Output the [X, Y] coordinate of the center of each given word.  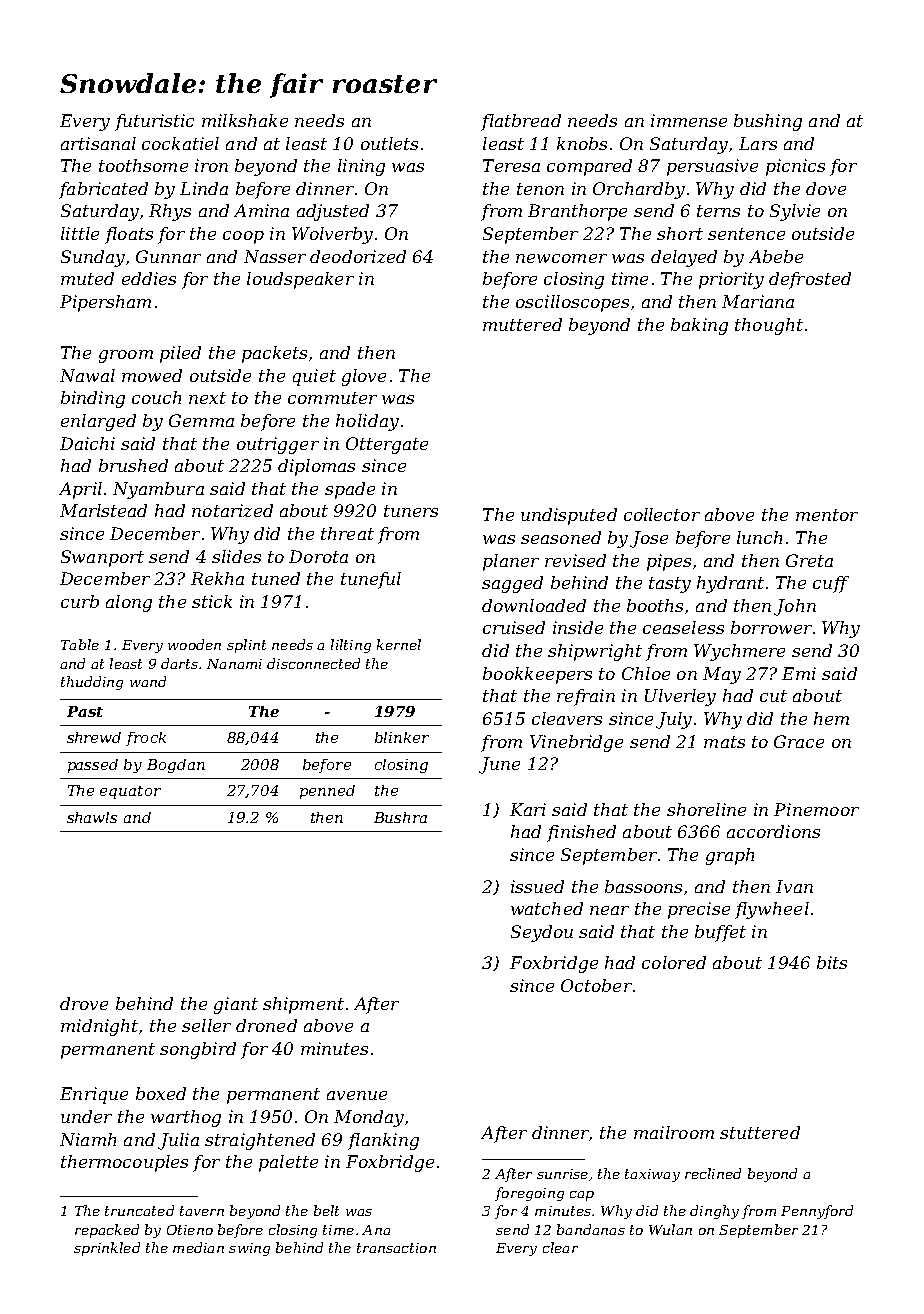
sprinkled [107, 1249]
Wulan [670, 1229]
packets [274, 354]
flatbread [521, 122]
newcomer [561, 258]
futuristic [154, 122]
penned [327, 792]
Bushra [400, 817]
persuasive [712, 167]
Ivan [794, 886]
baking [699, 326]
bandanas [591, 1229]
